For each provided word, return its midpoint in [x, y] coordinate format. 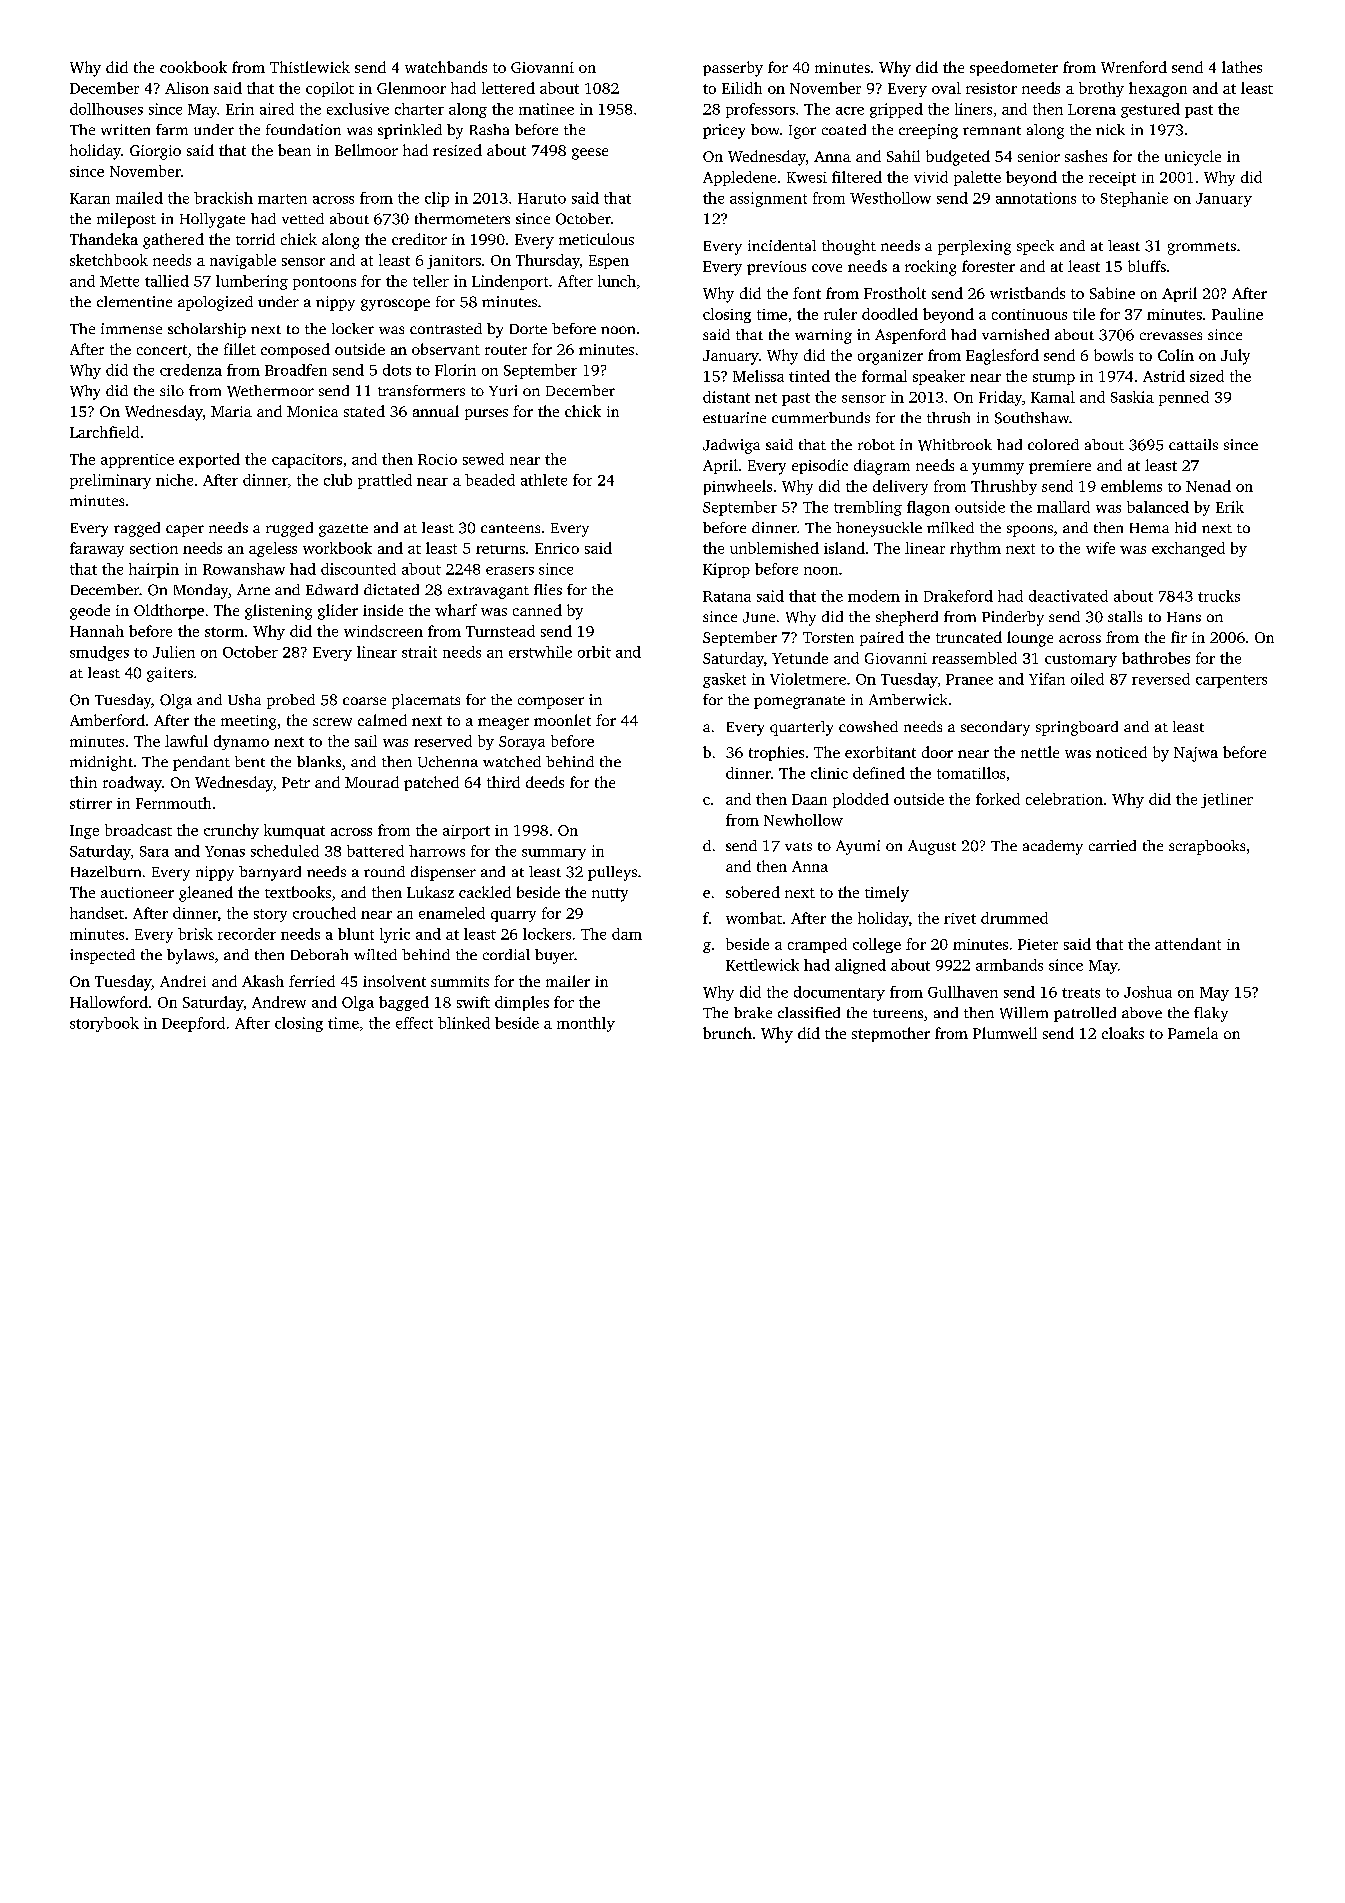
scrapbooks [1207, 847]
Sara [154, 851]
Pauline [1237, 314]
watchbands [446, 67]
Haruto [542, 198]
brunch [727, 1033]
